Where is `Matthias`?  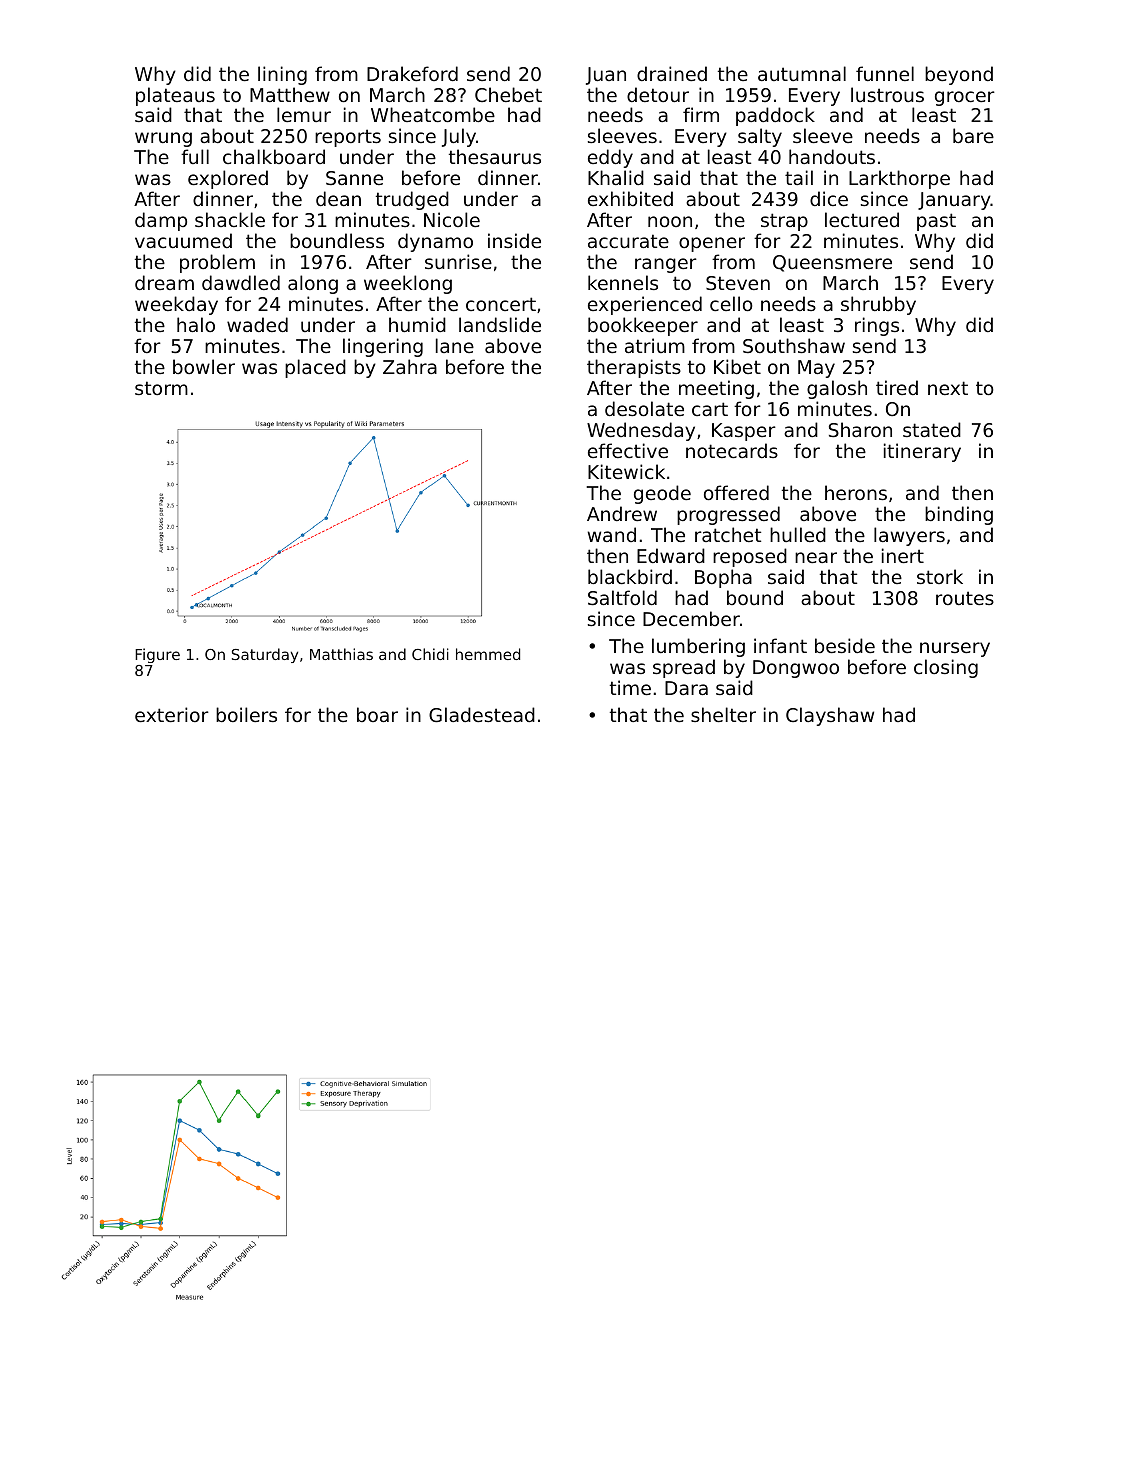 Matthias is located at coordinates (341, 654).
